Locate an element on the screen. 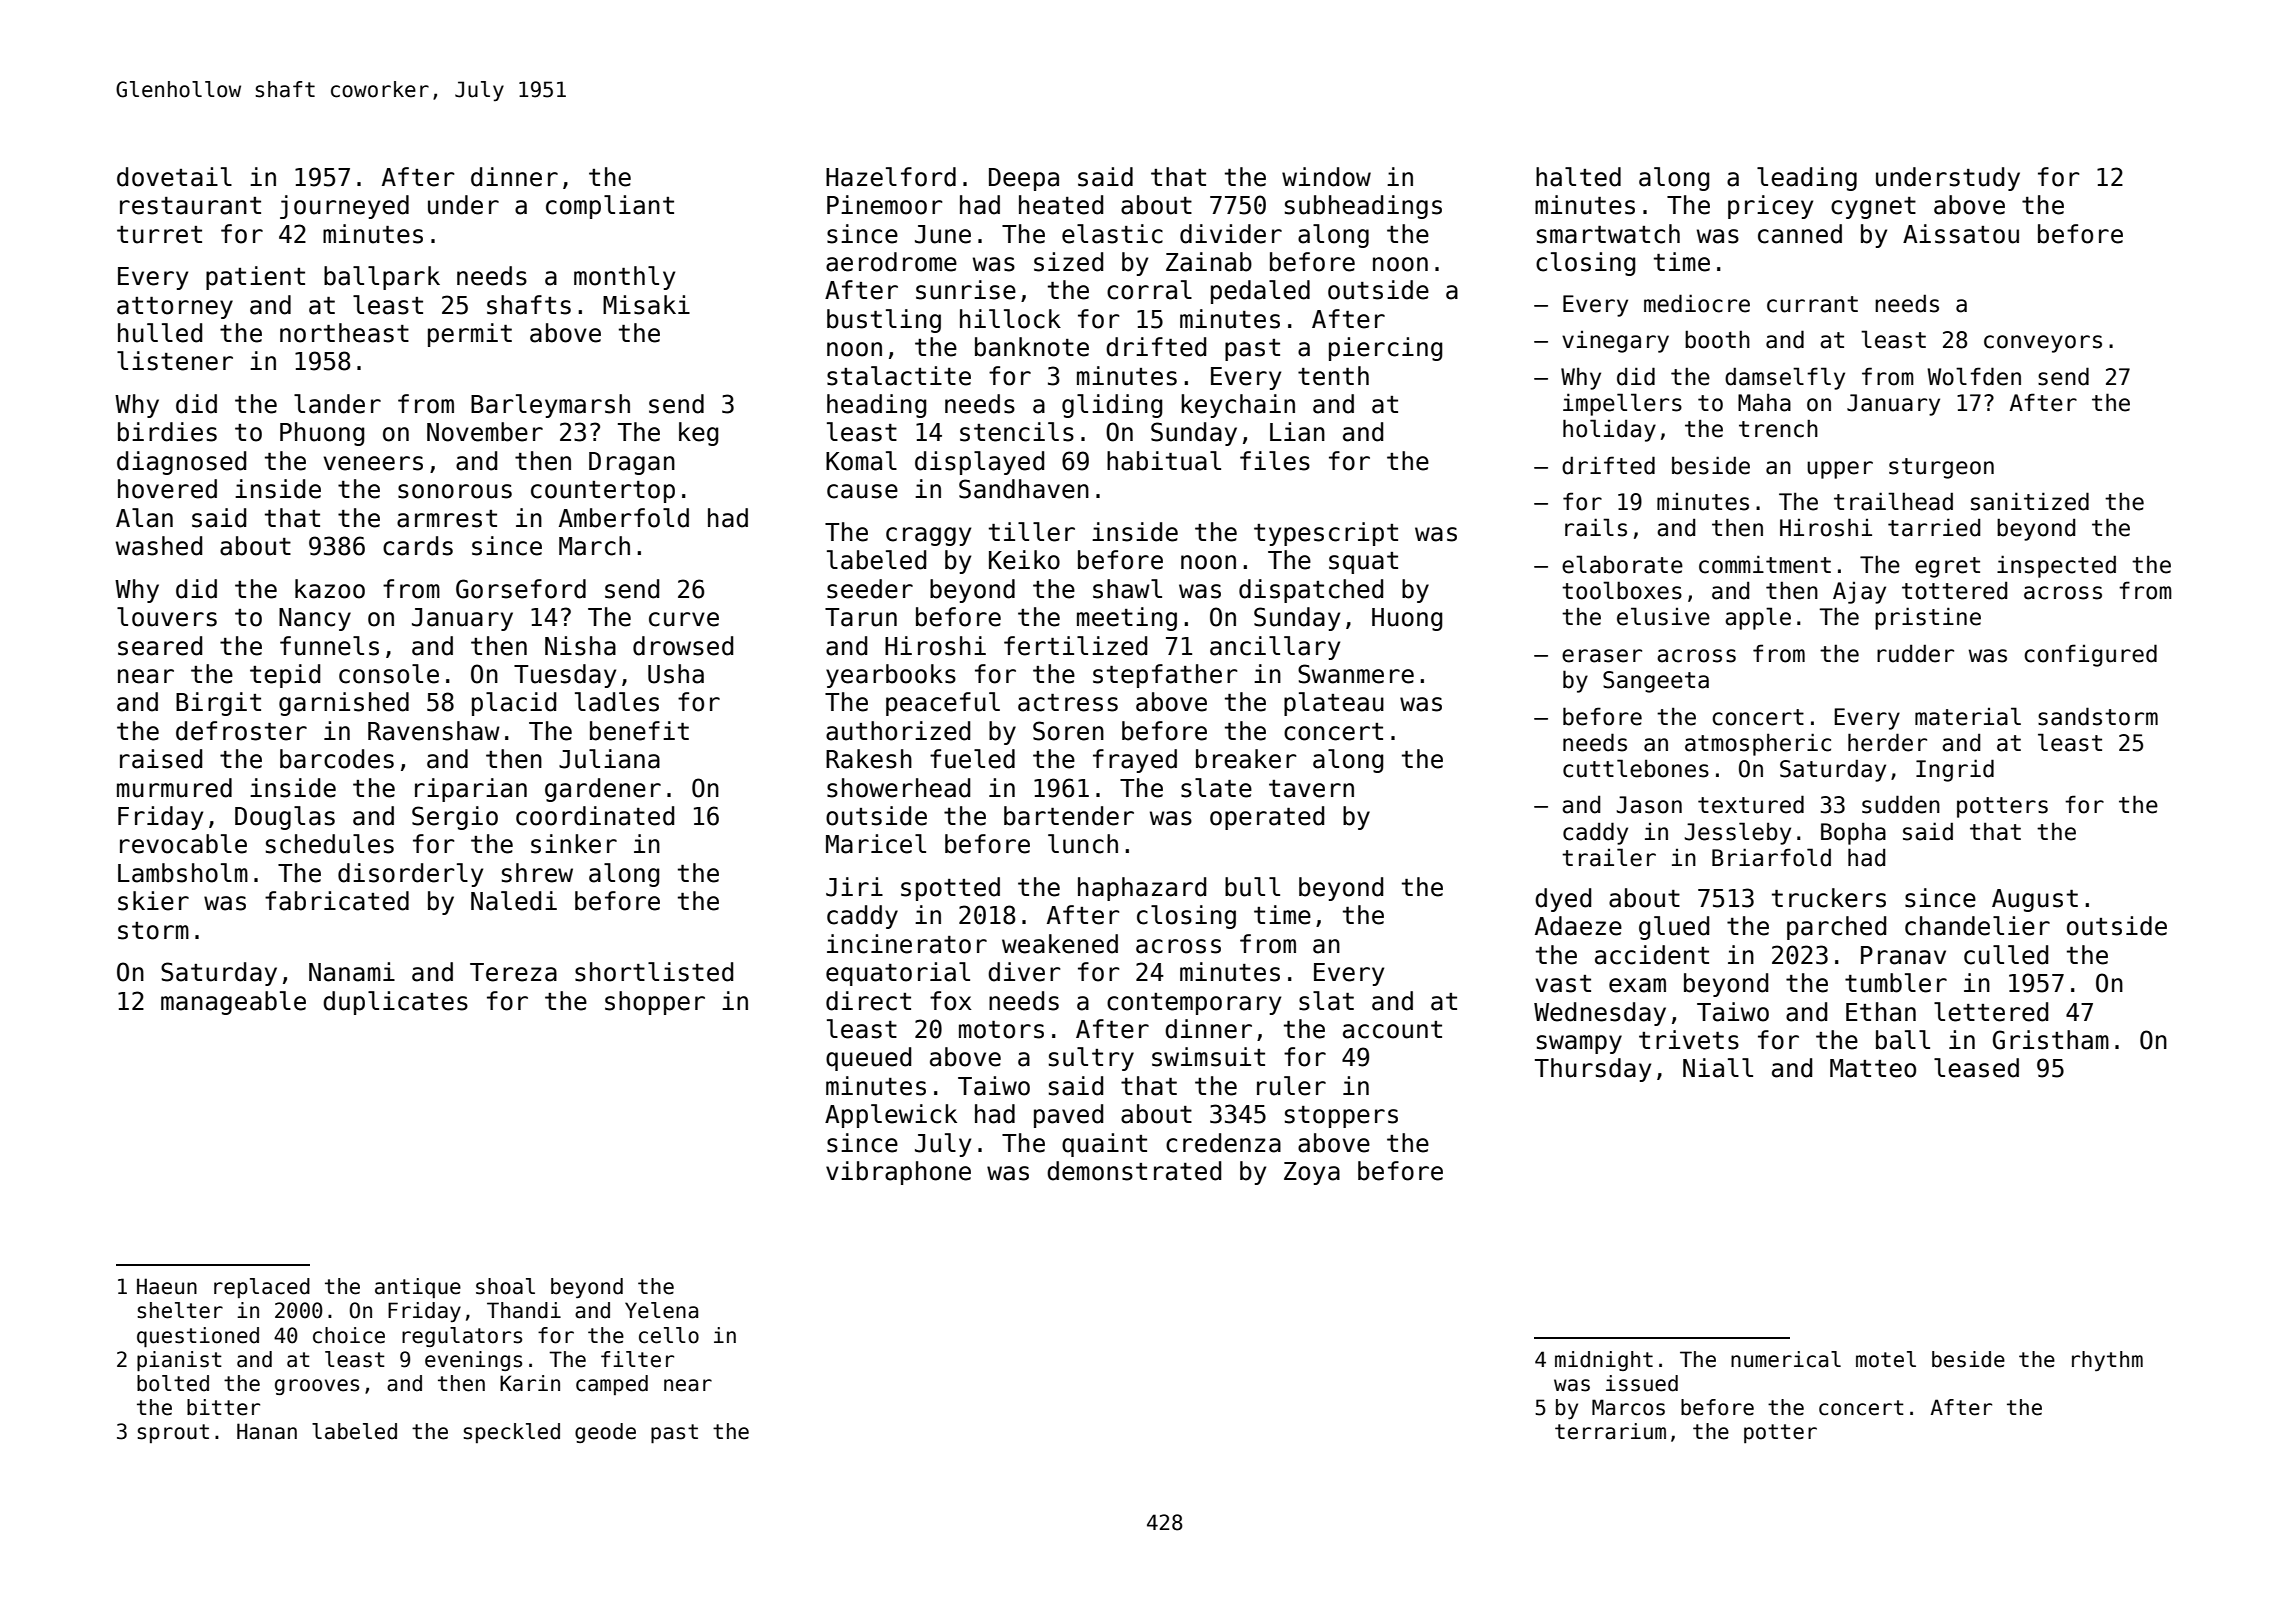 Image resolution: width=2292 pixels, height=1620 pixels. leased is located at coordinates (1976, 1068).
